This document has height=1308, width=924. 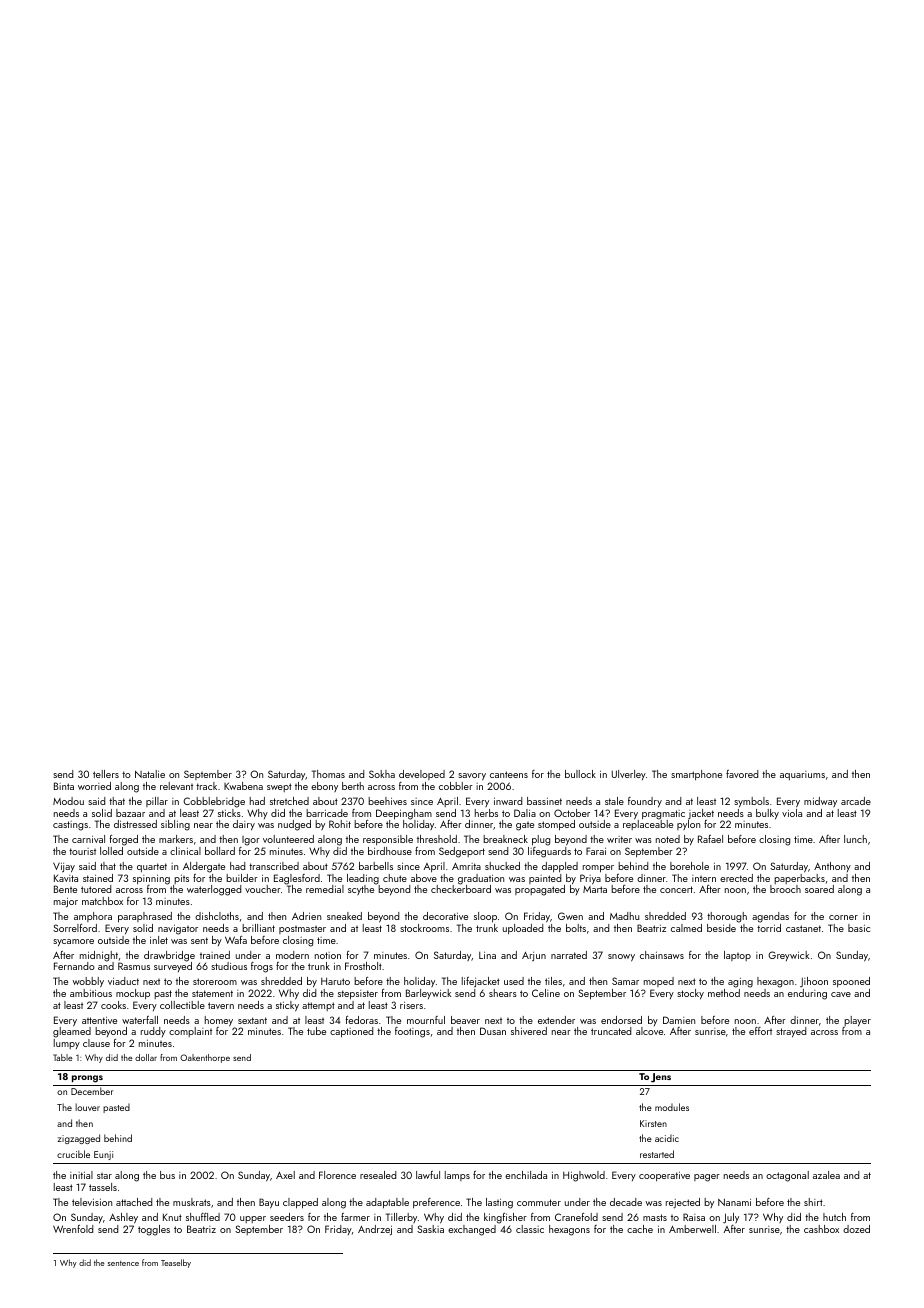 I want to click on above, so click(x=424, y=878).
